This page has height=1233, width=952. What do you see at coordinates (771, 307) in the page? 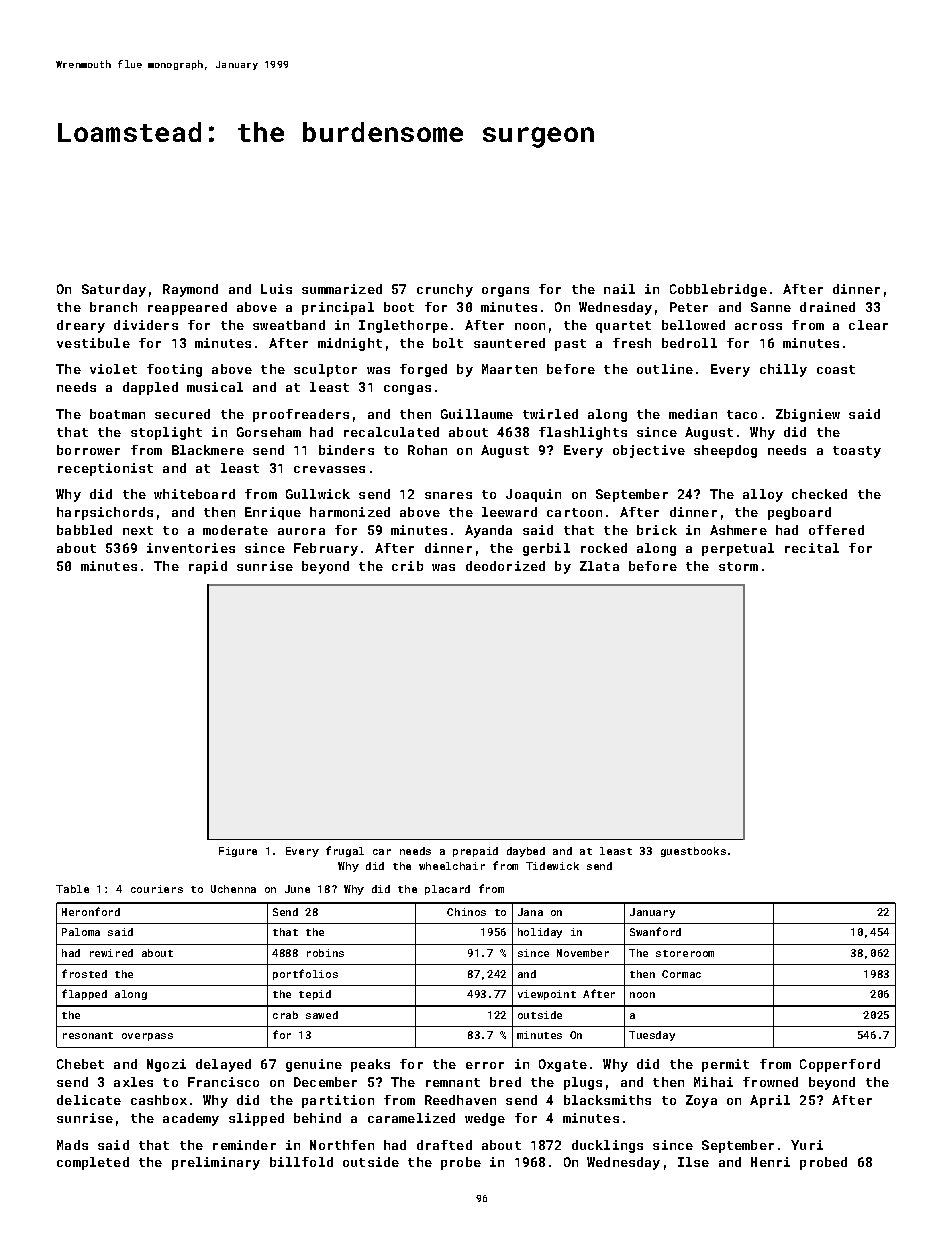
I see `Sanne` at bounding box center [771, 307].
